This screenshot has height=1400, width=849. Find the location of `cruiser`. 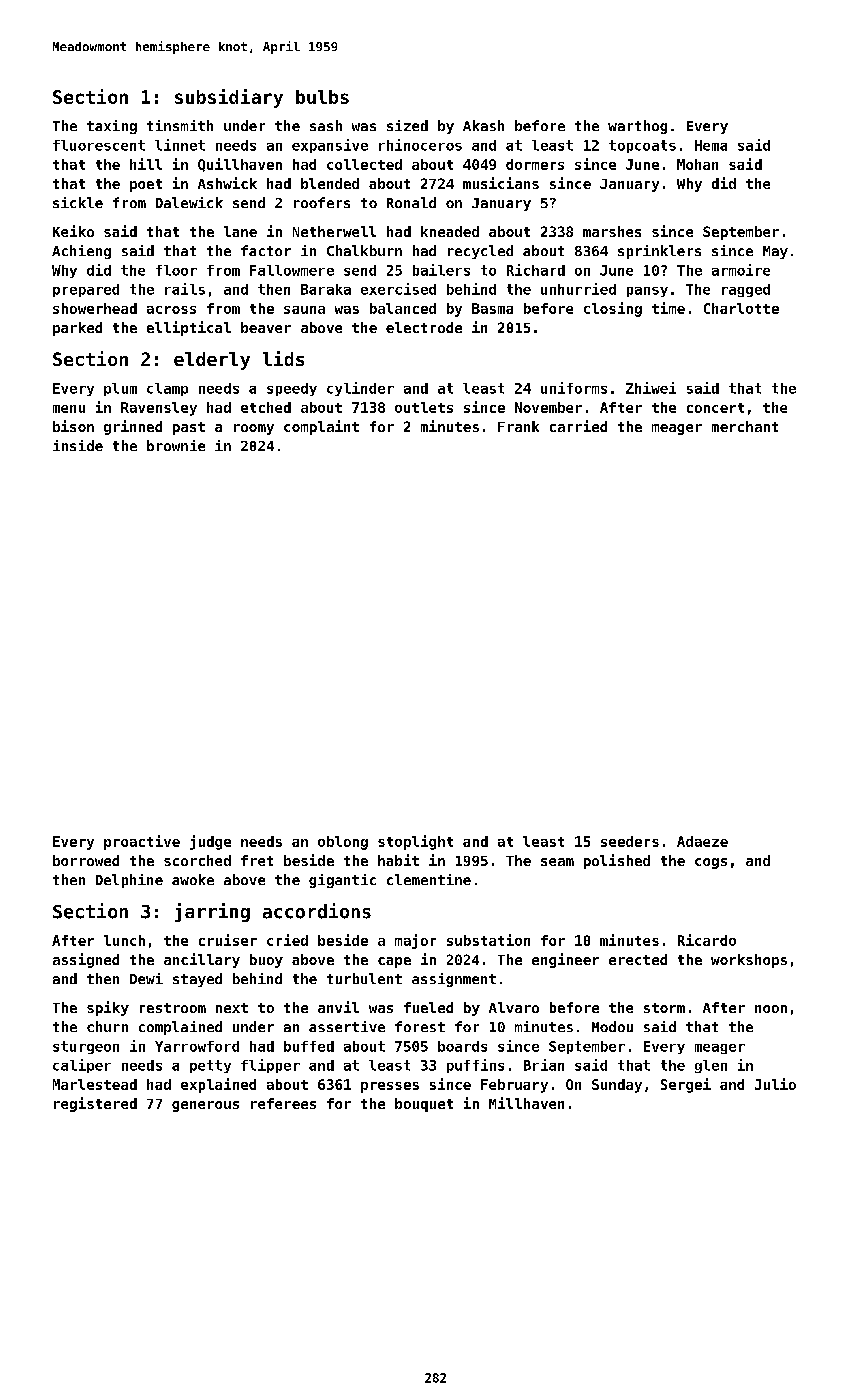

cruiser is located at coordinates (228, 940).
